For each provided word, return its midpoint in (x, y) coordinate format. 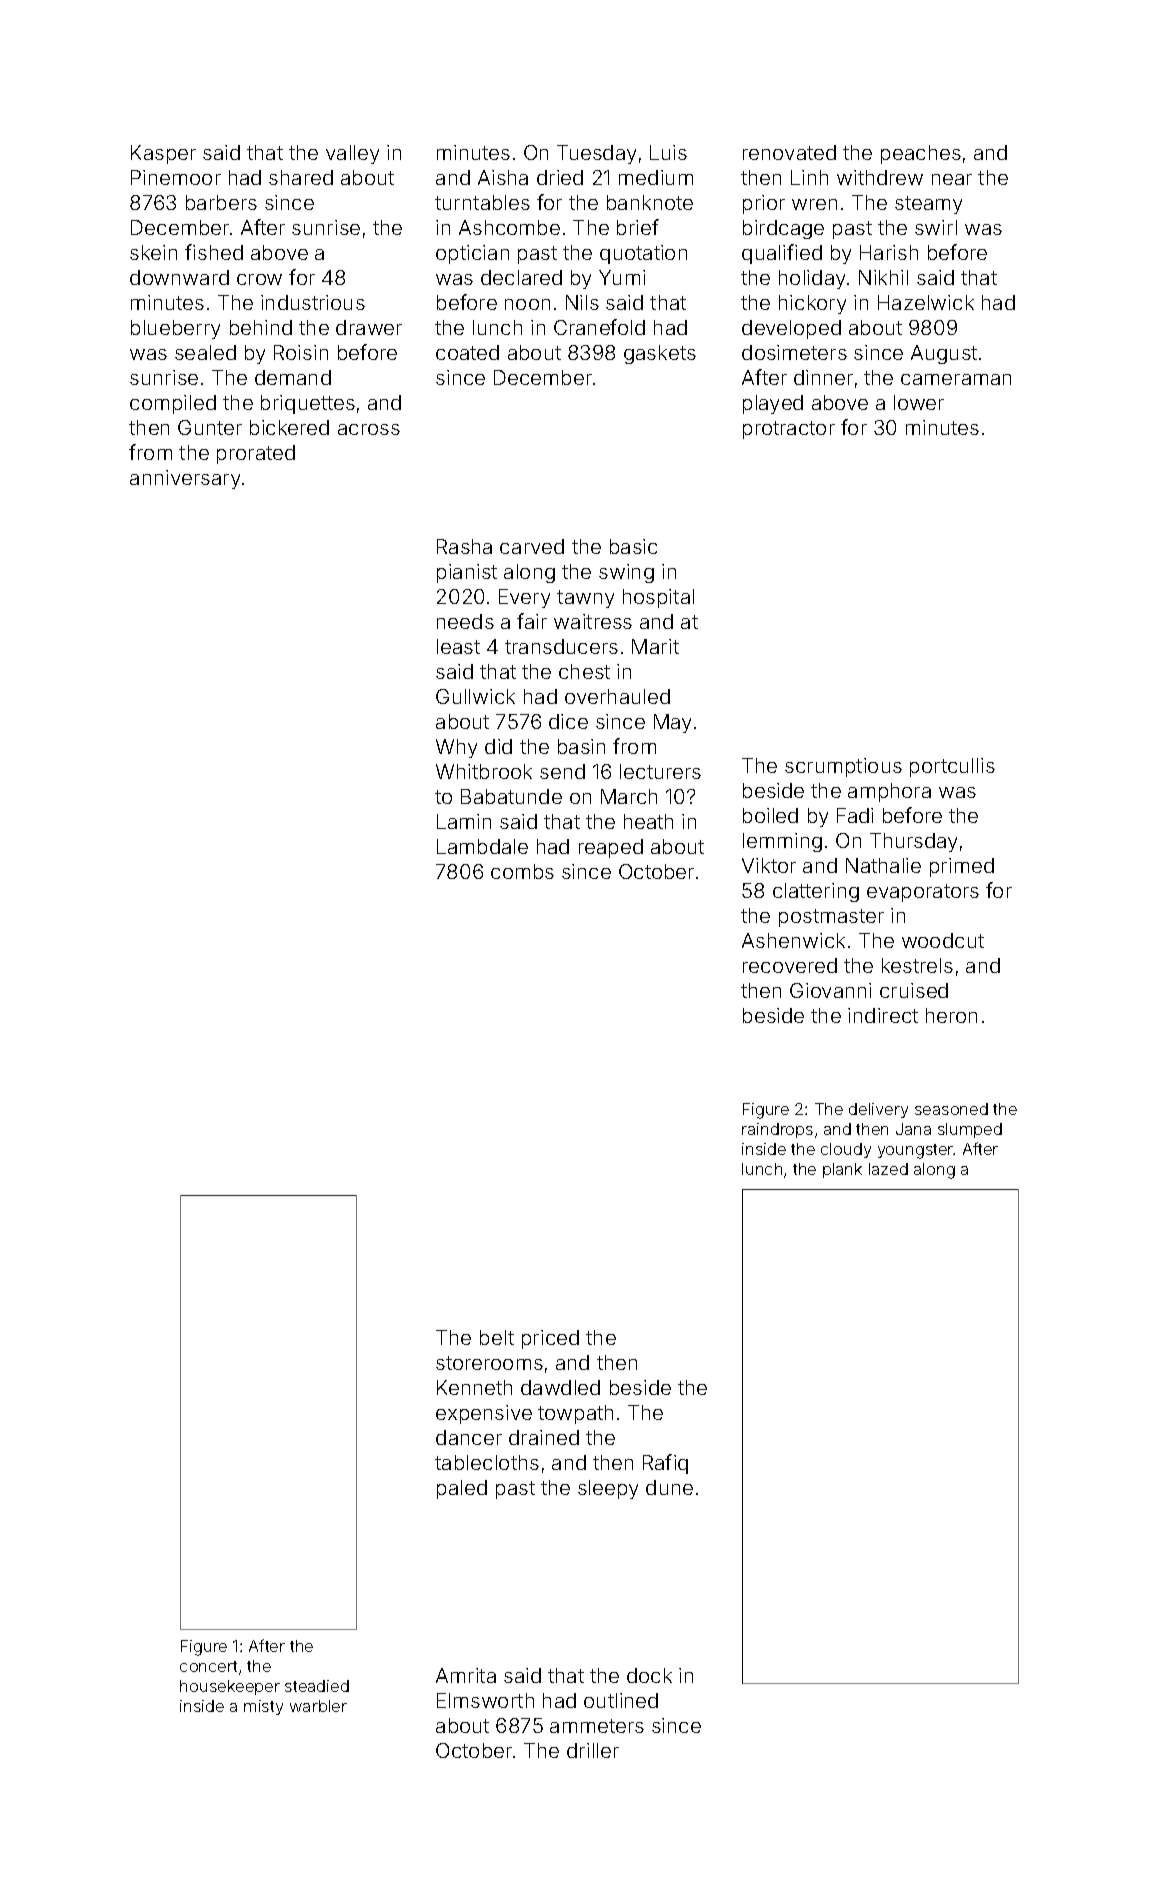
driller (593, 1750)
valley (352, 154)
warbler (318, 1706)
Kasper (163, 154)
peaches (921, 154)
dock (649, 1675)
